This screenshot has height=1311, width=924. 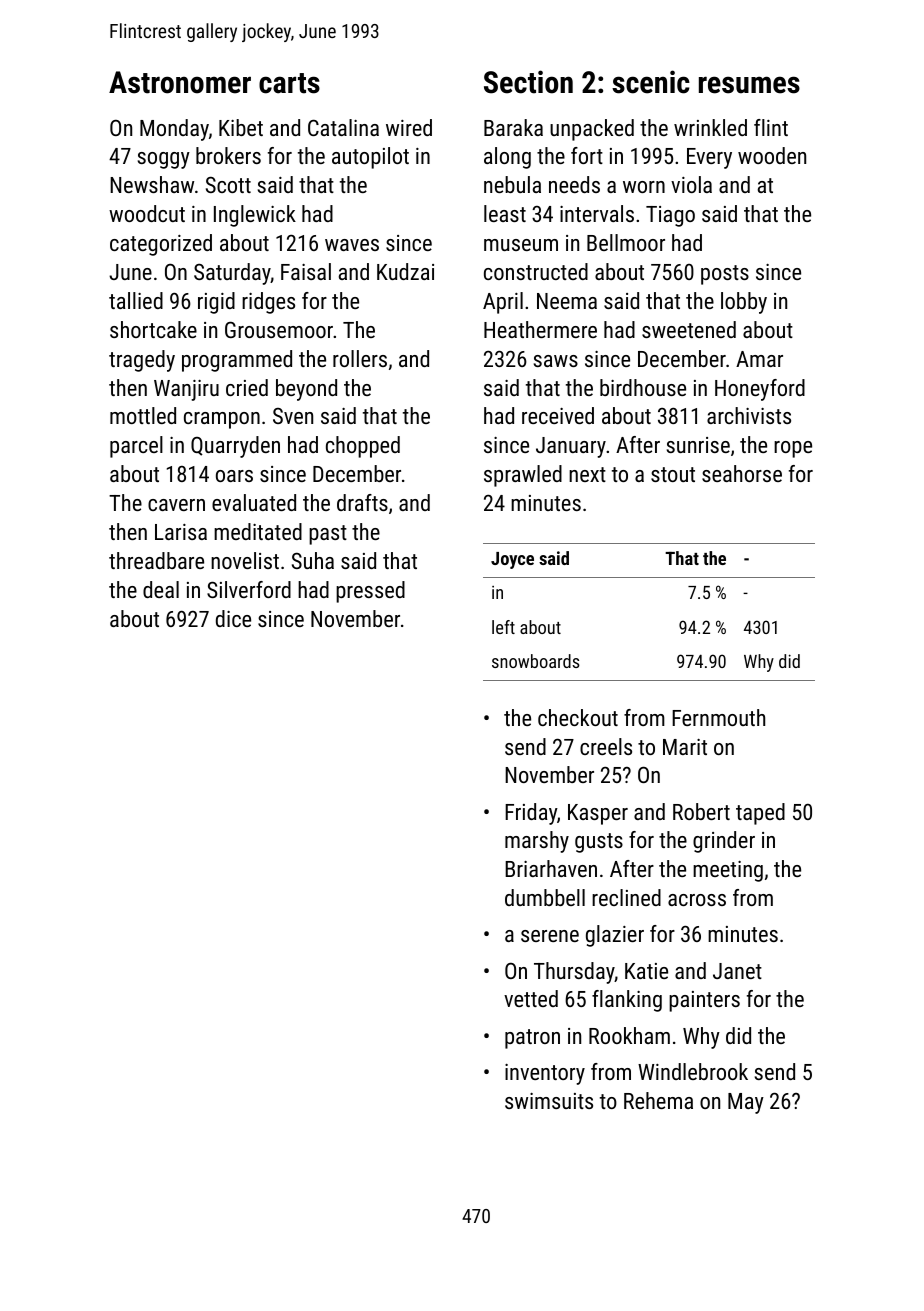 I want to click on swimsuits, so click(x=549, y=1101).
